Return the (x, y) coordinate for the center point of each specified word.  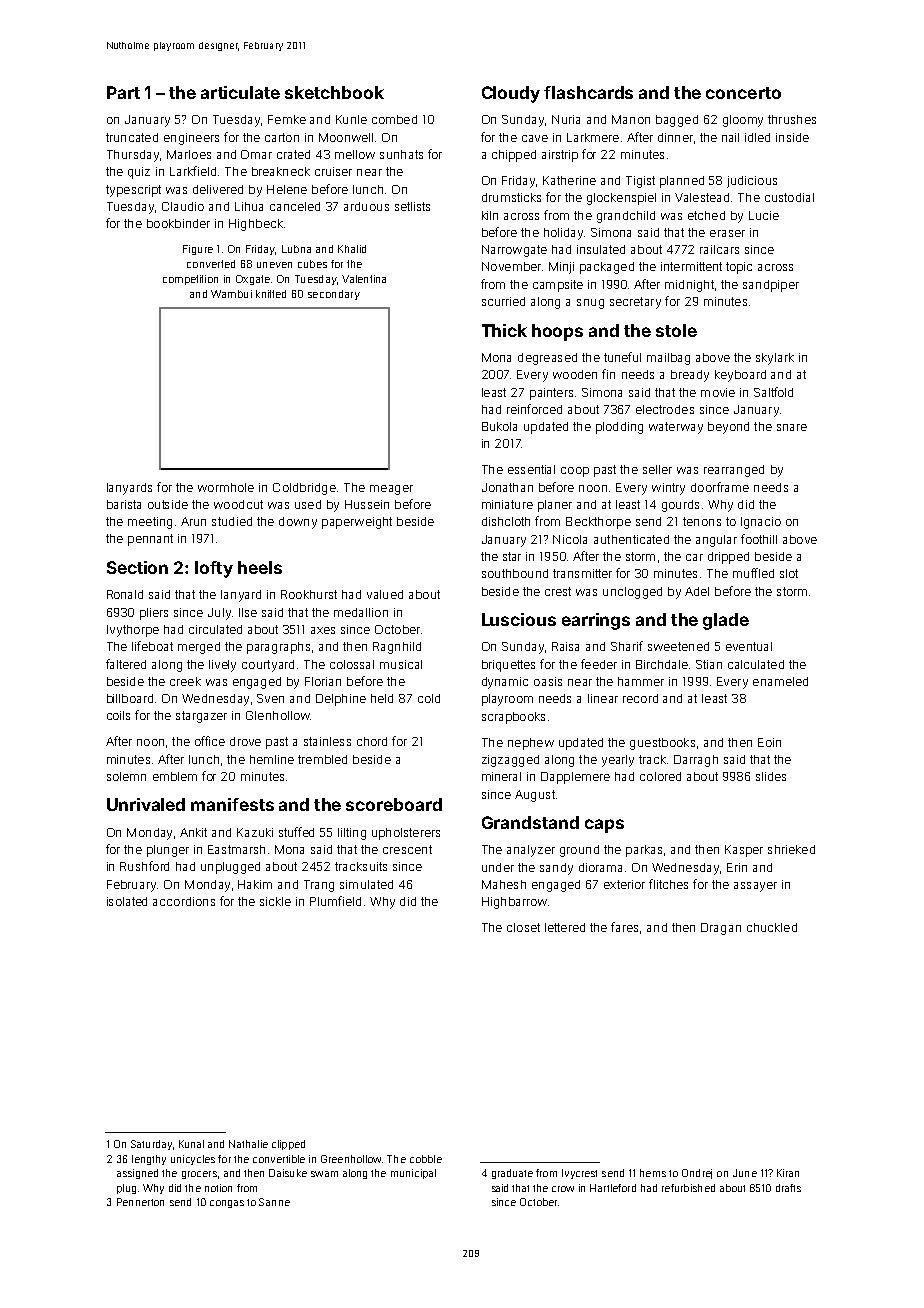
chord (372, 741)
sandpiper (771, 286)
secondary (334, 295)
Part (123, 92)
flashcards (588, 92)
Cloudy (511, 94)
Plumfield (335, 901)
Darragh (696, 761)
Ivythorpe (133, 631)
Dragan (721, 929)
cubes (312, 264)
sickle (275, 901)
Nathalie (248, 1144)
